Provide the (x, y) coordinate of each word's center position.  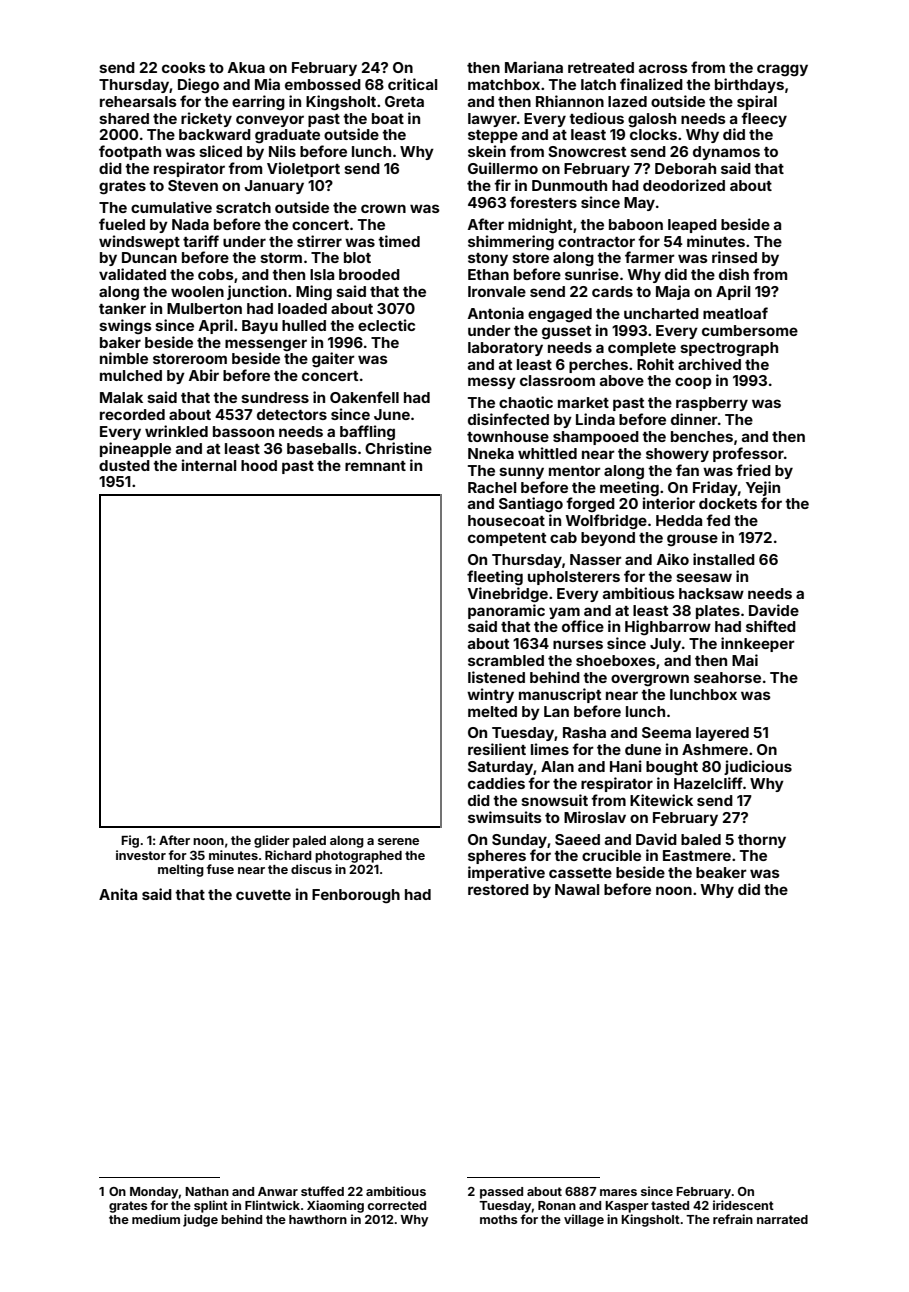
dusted (124, 465)
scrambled (506, 660)
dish (734, 274)
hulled (304, 325)
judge (200, 1220)
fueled (122, 224)
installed (724, 559)
